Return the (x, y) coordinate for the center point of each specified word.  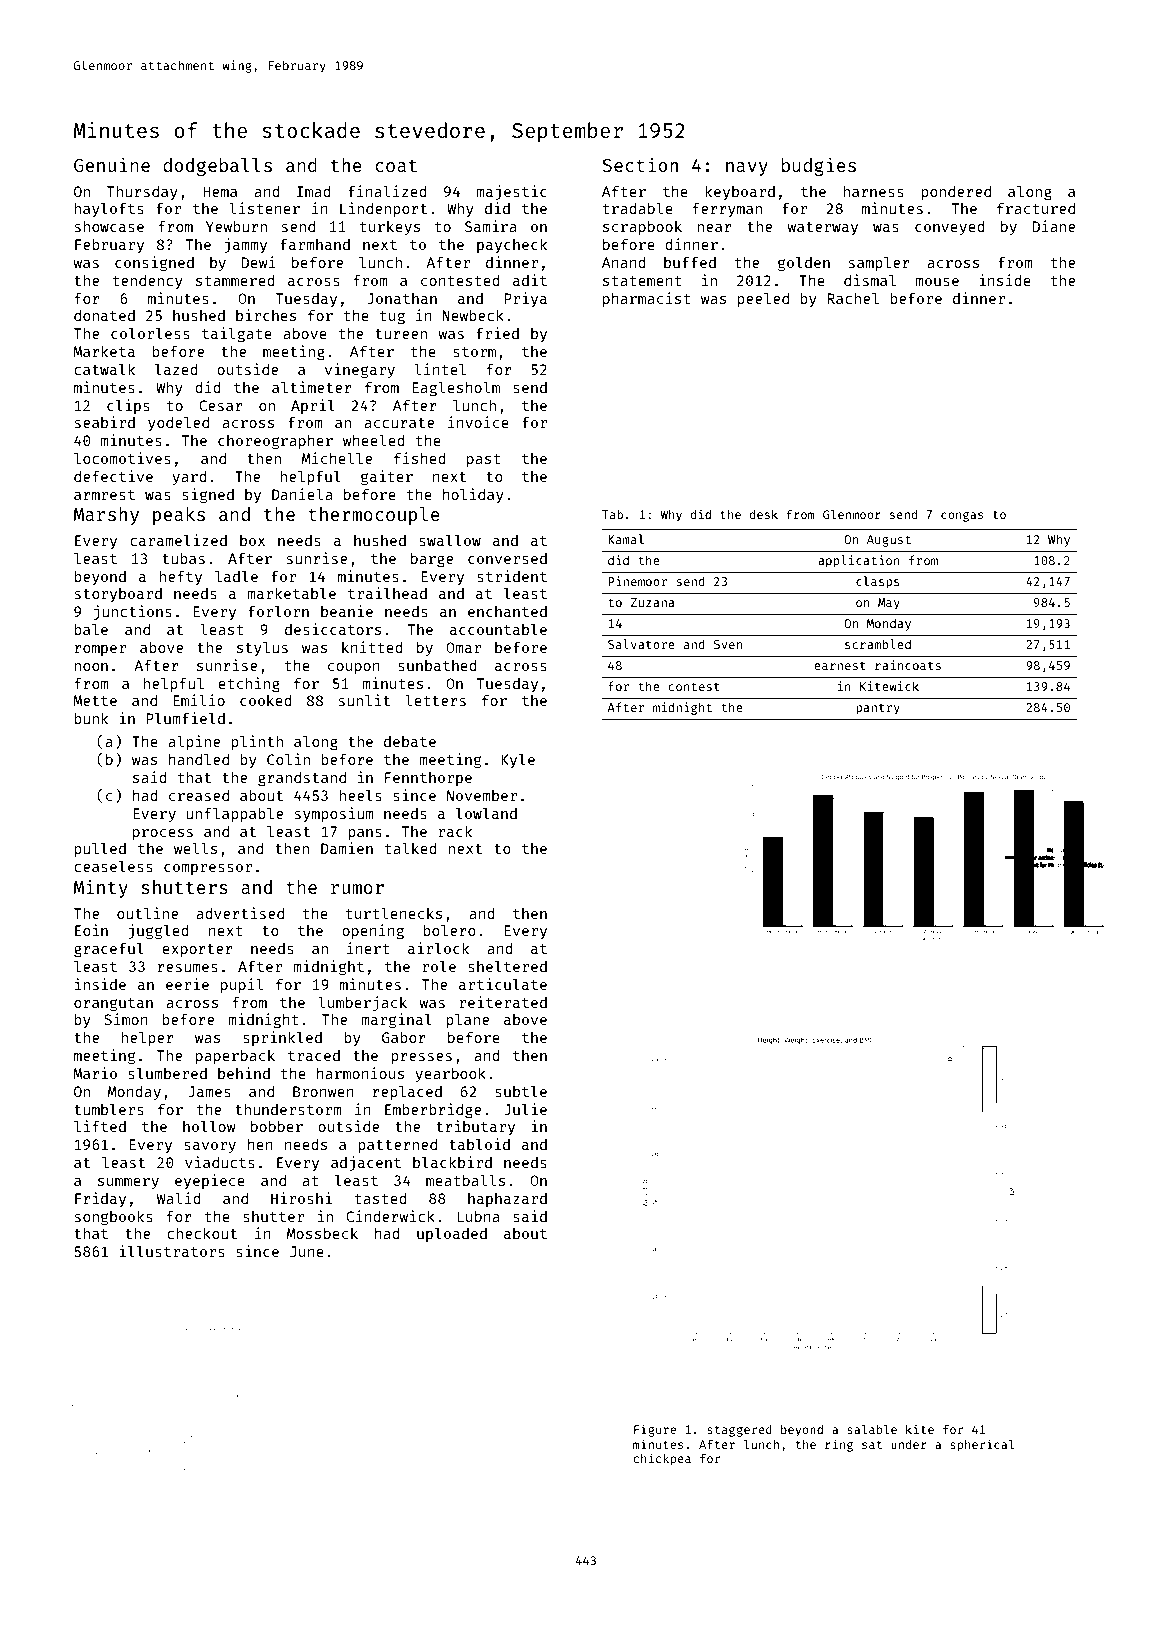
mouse (937, 282)
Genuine (112, 164)
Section (640, 164)
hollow (209, 1126)
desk (764, 514)
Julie (525, 1109)
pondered (956, 193)
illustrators (172, 1251)
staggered (739, 1431)
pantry (878, 709)
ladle (236, 576)
